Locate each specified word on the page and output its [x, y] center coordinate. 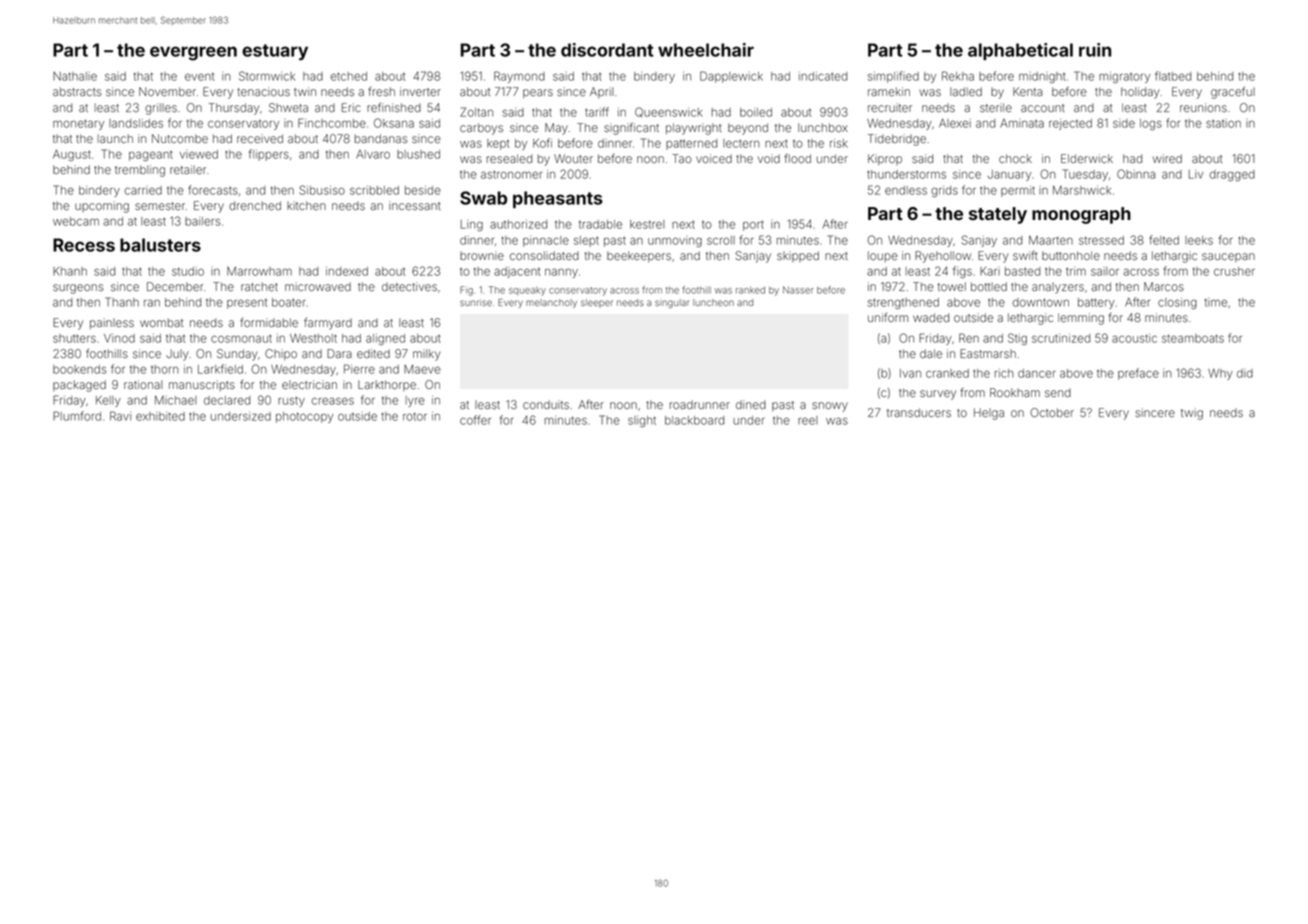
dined [751, 404]
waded [931, 317]
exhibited [160, 416]
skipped [798, 256]
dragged [1232, 175]
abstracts [77, 91]
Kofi [542, 143]
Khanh [70, 271]
